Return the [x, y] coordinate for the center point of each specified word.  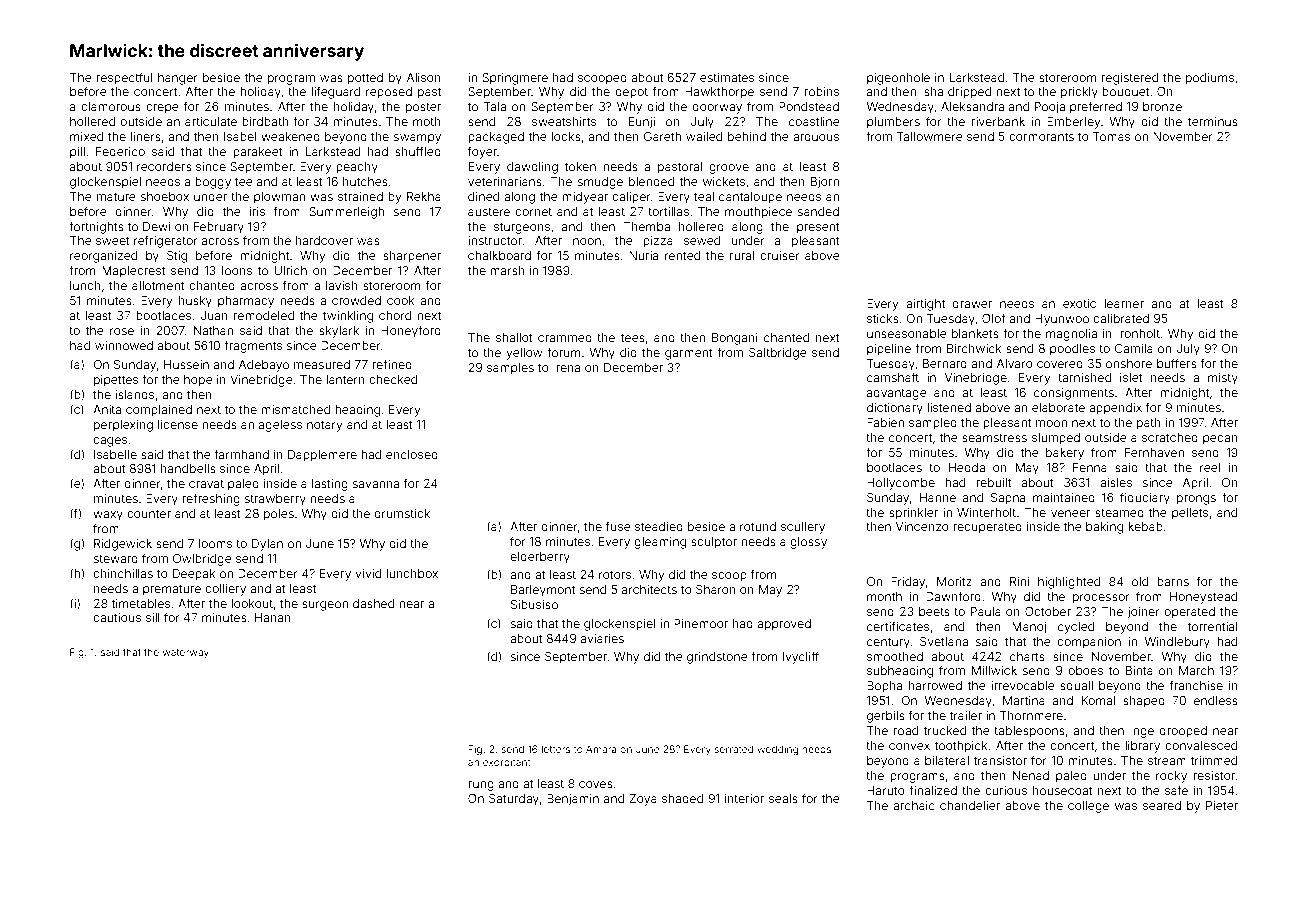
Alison [424, 77]
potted [365, 79]
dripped [969, 93]
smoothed [895, 656]
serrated [734, 749]
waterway [186, 653]
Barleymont [543, 591]
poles [279, 515]
